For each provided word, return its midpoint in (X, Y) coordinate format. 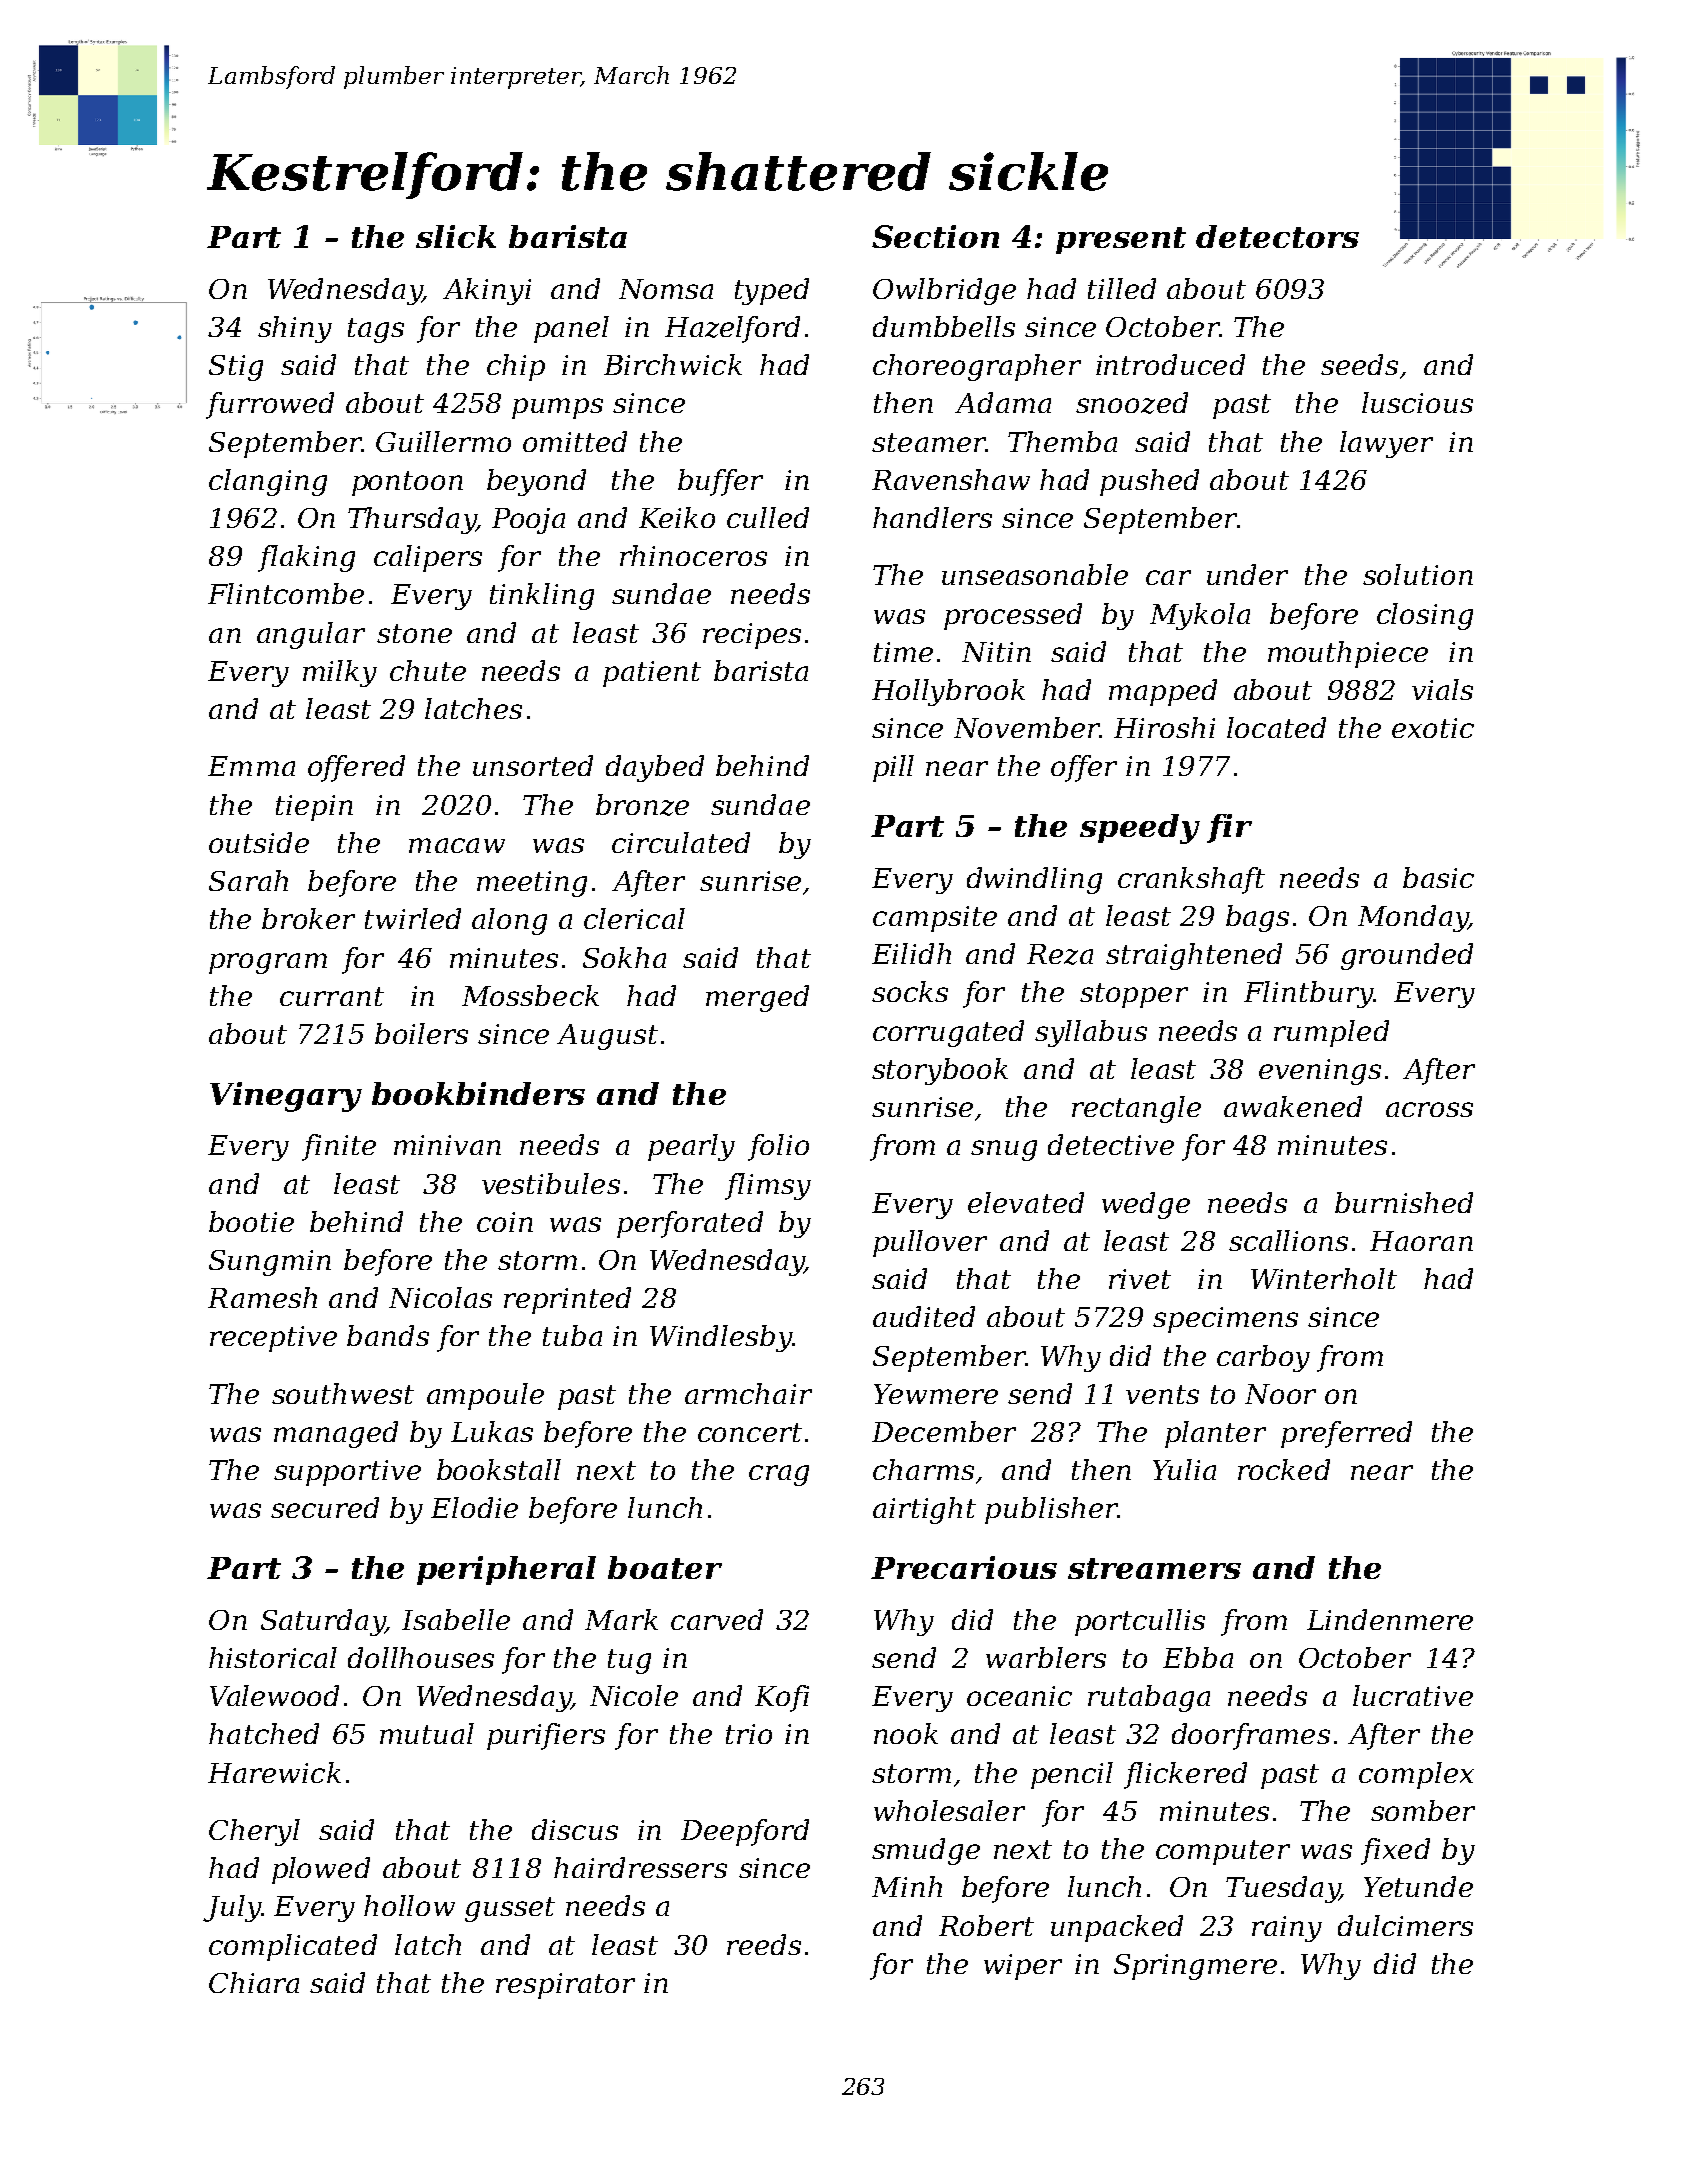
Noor (1280, 1394)
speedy (1140, 829)
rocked (1284, 1469)
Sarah (248, 880)
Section (935, 236)
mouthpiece (1348, 654)
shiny (295, 329)
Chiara (254, 1982)
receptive (273, 1339)
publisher (1051, 1510)
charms (923, 1469)
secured (325, 1507)
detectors (1277, 236)
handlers (932, 517)
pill (893, 768)
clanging (268, 482)
